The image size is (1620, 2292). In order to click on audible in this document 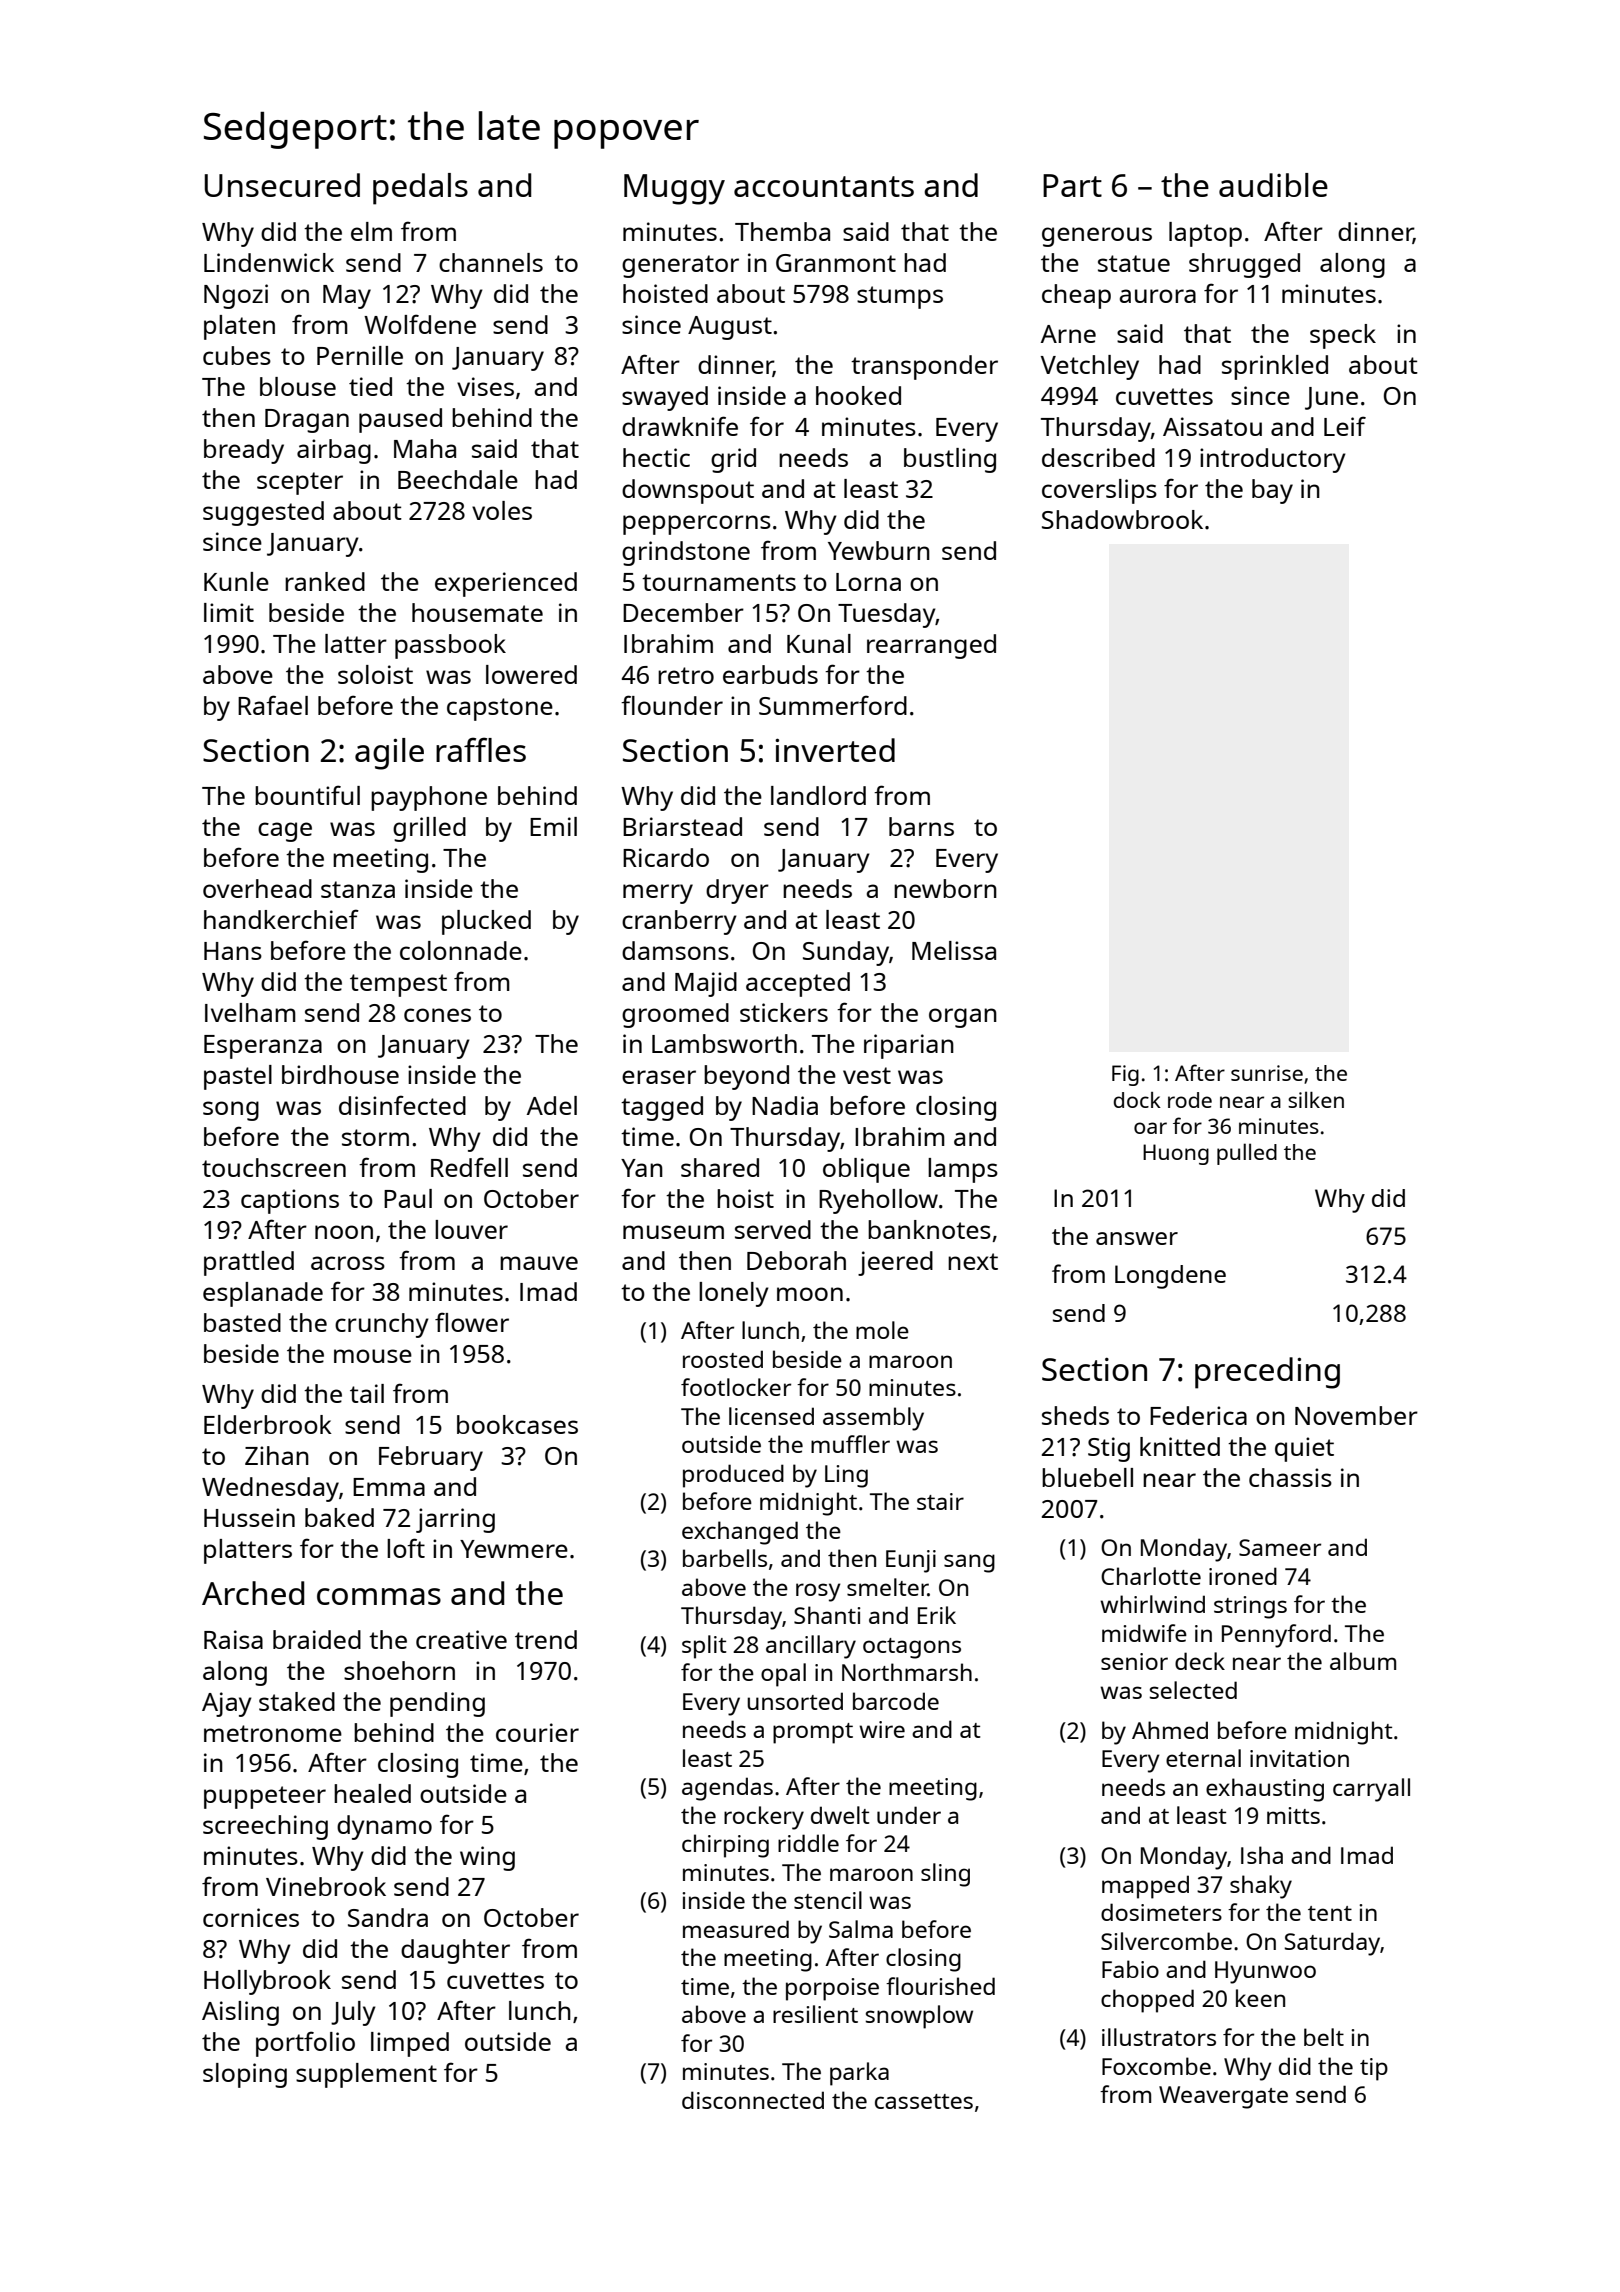, I will do `click(1273, 185)`.
